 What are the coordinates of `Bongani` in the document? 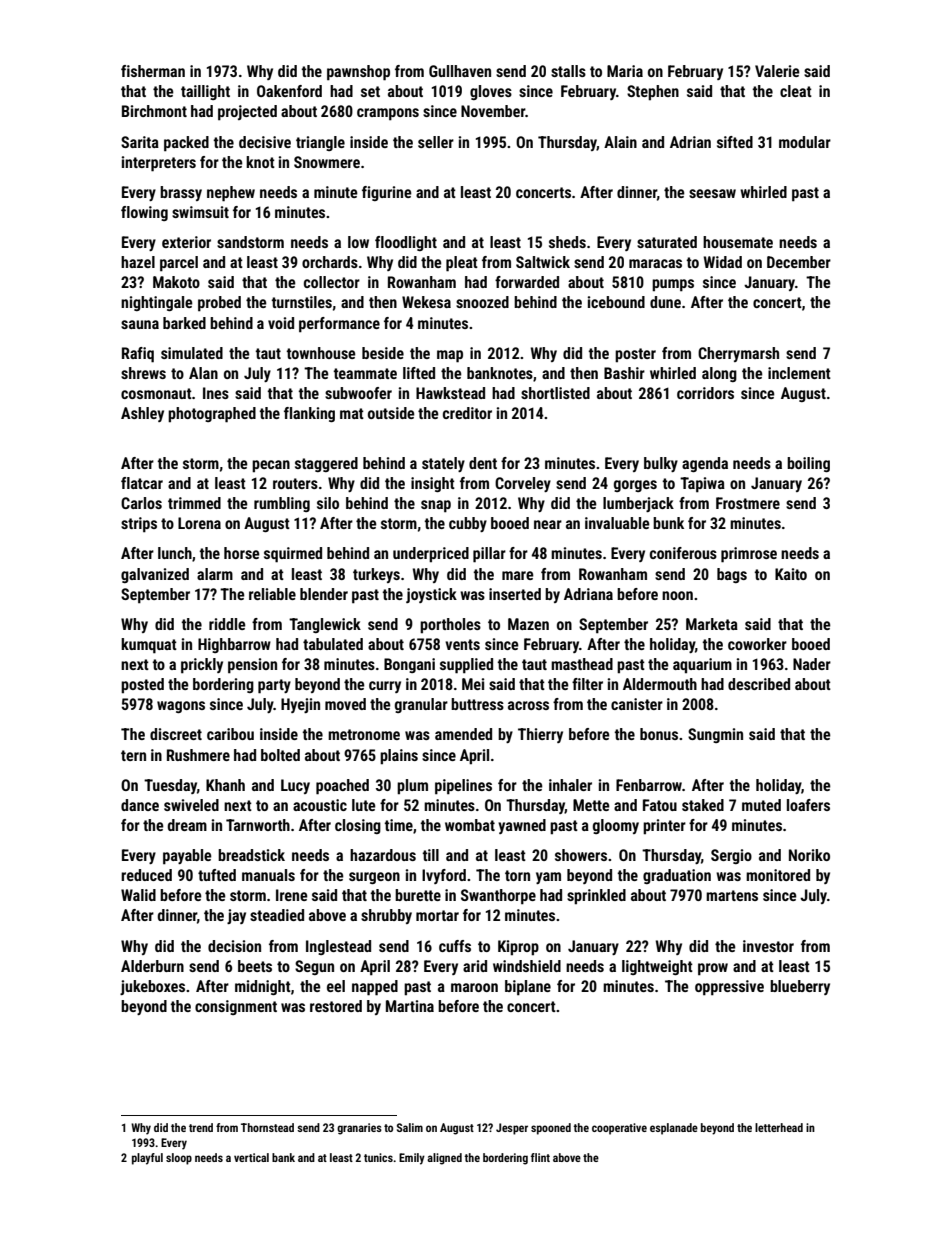 It's located at (409, 665).
